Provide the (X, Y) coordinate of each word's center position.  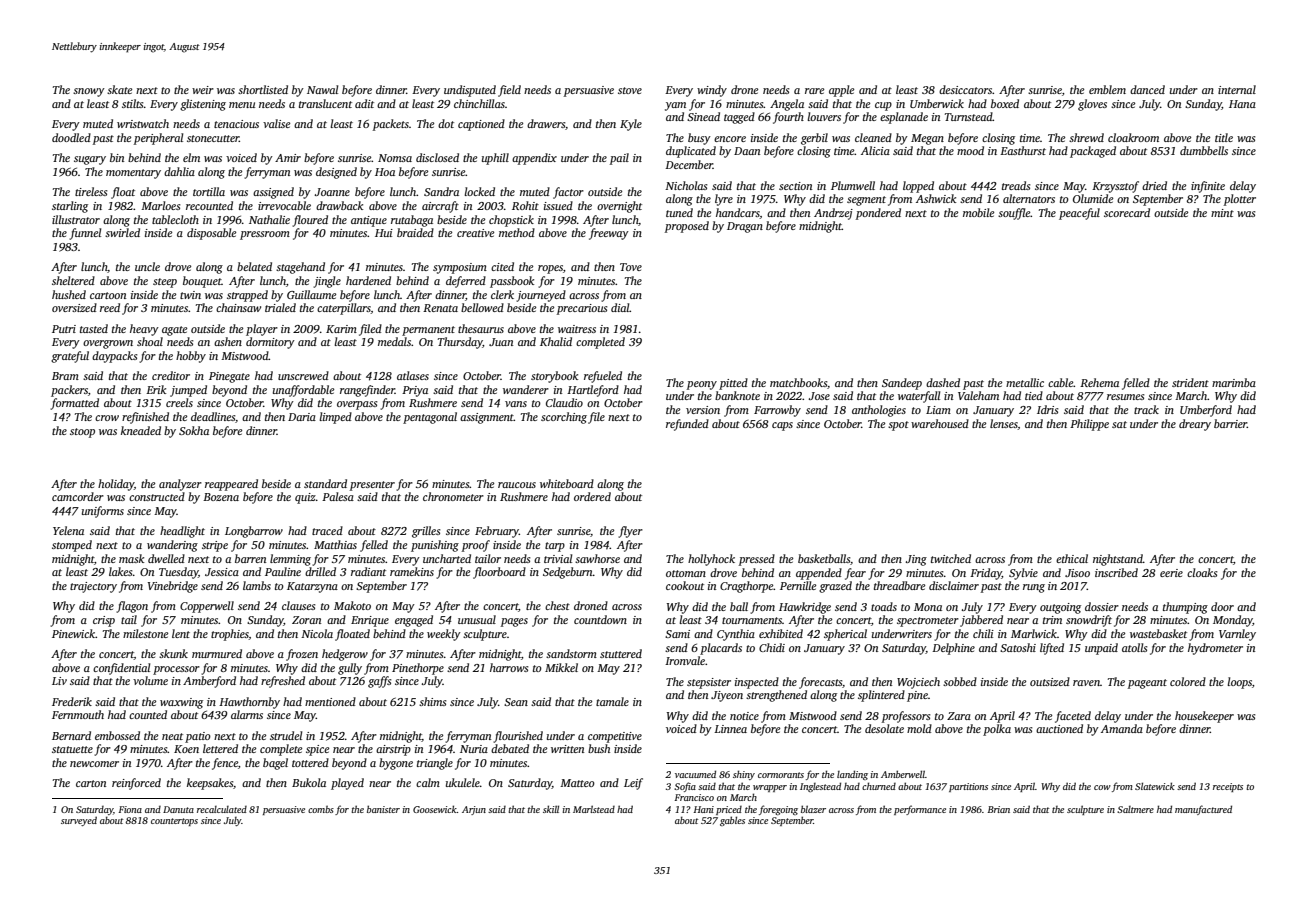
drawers (546, 123)
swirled (122, 232)
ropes (550, 269)
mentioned (330, 701)
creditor (171, 375)
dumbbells (1204, 150)
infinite (1208, 187)
